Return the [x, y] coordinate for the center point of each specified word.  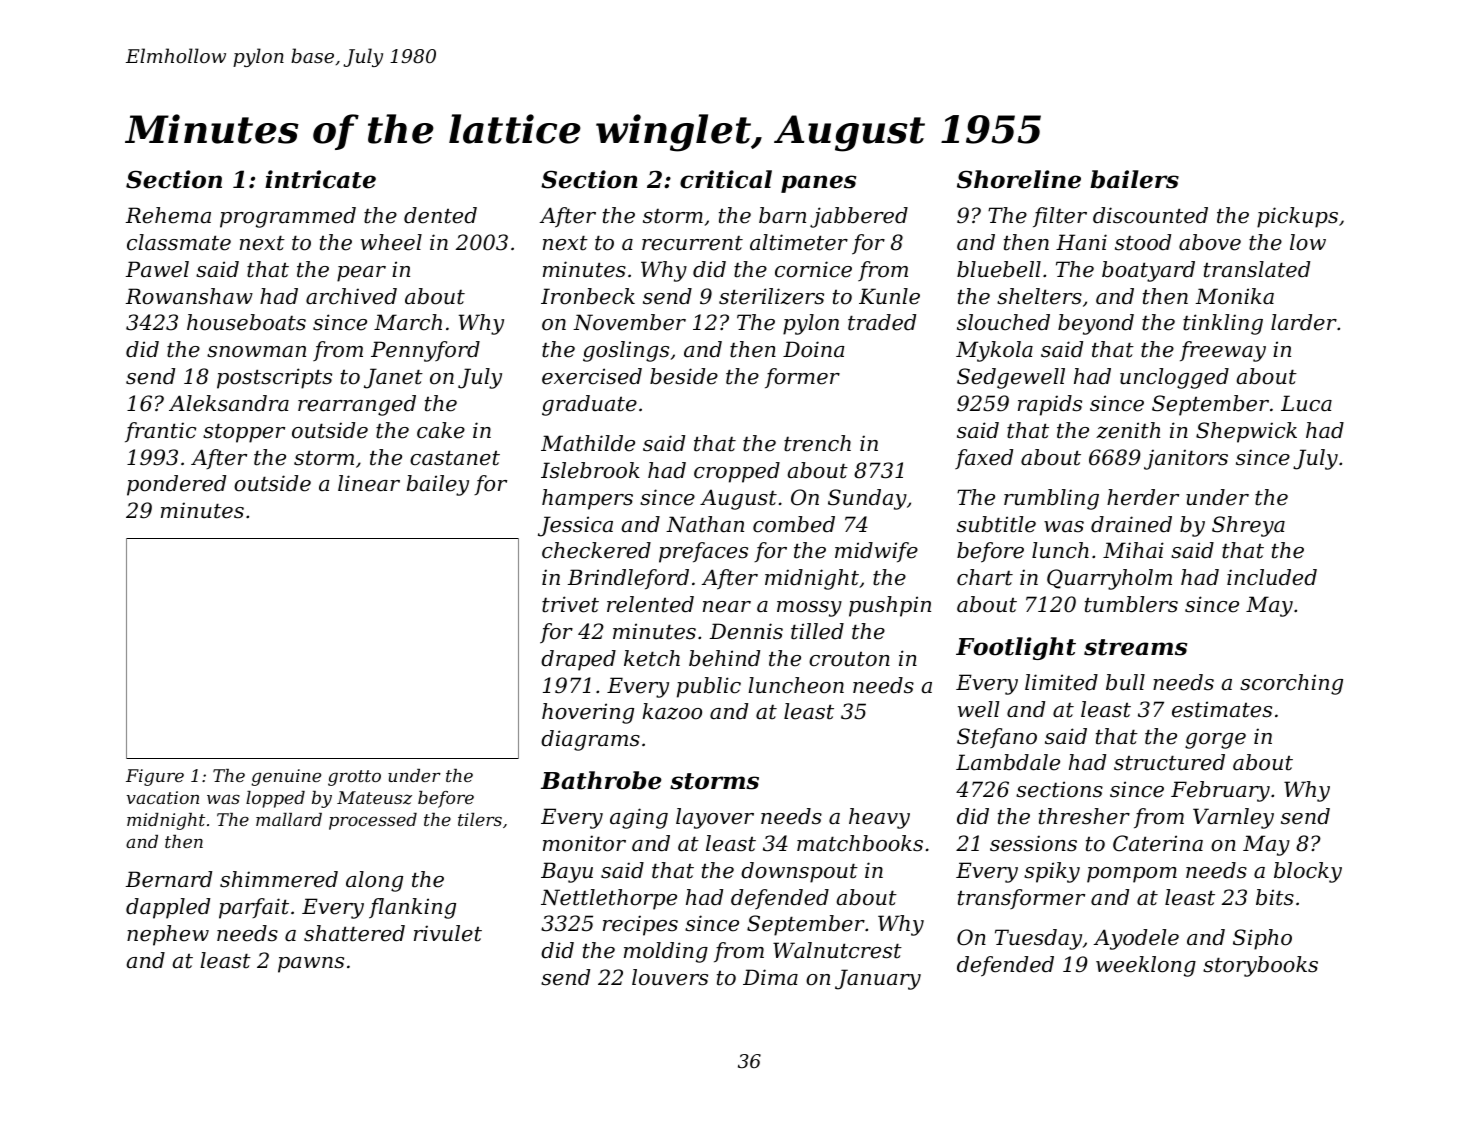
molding [666, 952]
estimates [1222, 709]
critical [726, 179]
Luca [1306, 403]
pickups [1297, 217]
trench [817, 443]
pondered [176, 485]
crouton [849, 659]
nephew [168, 935]
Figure [155, 777]
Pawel [157, 269]
